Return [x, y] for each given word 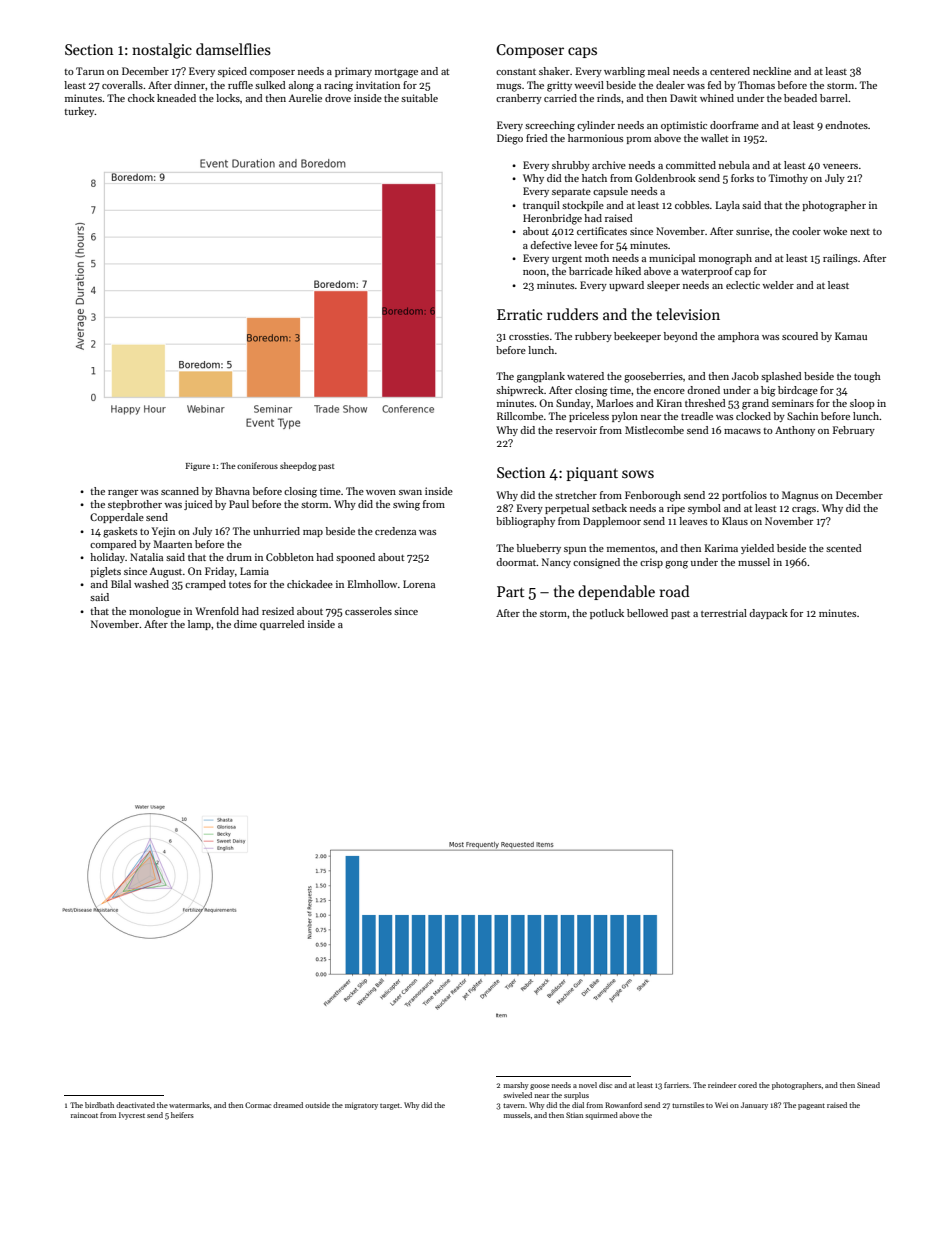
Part [511, 591]
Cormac [258, 1105]
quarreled [282, 625]
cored [747, 1085]
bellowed [647, 613]
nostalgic [162, 51]
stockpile [583, 206]
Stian [574, 1115]
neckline [772, 71]
